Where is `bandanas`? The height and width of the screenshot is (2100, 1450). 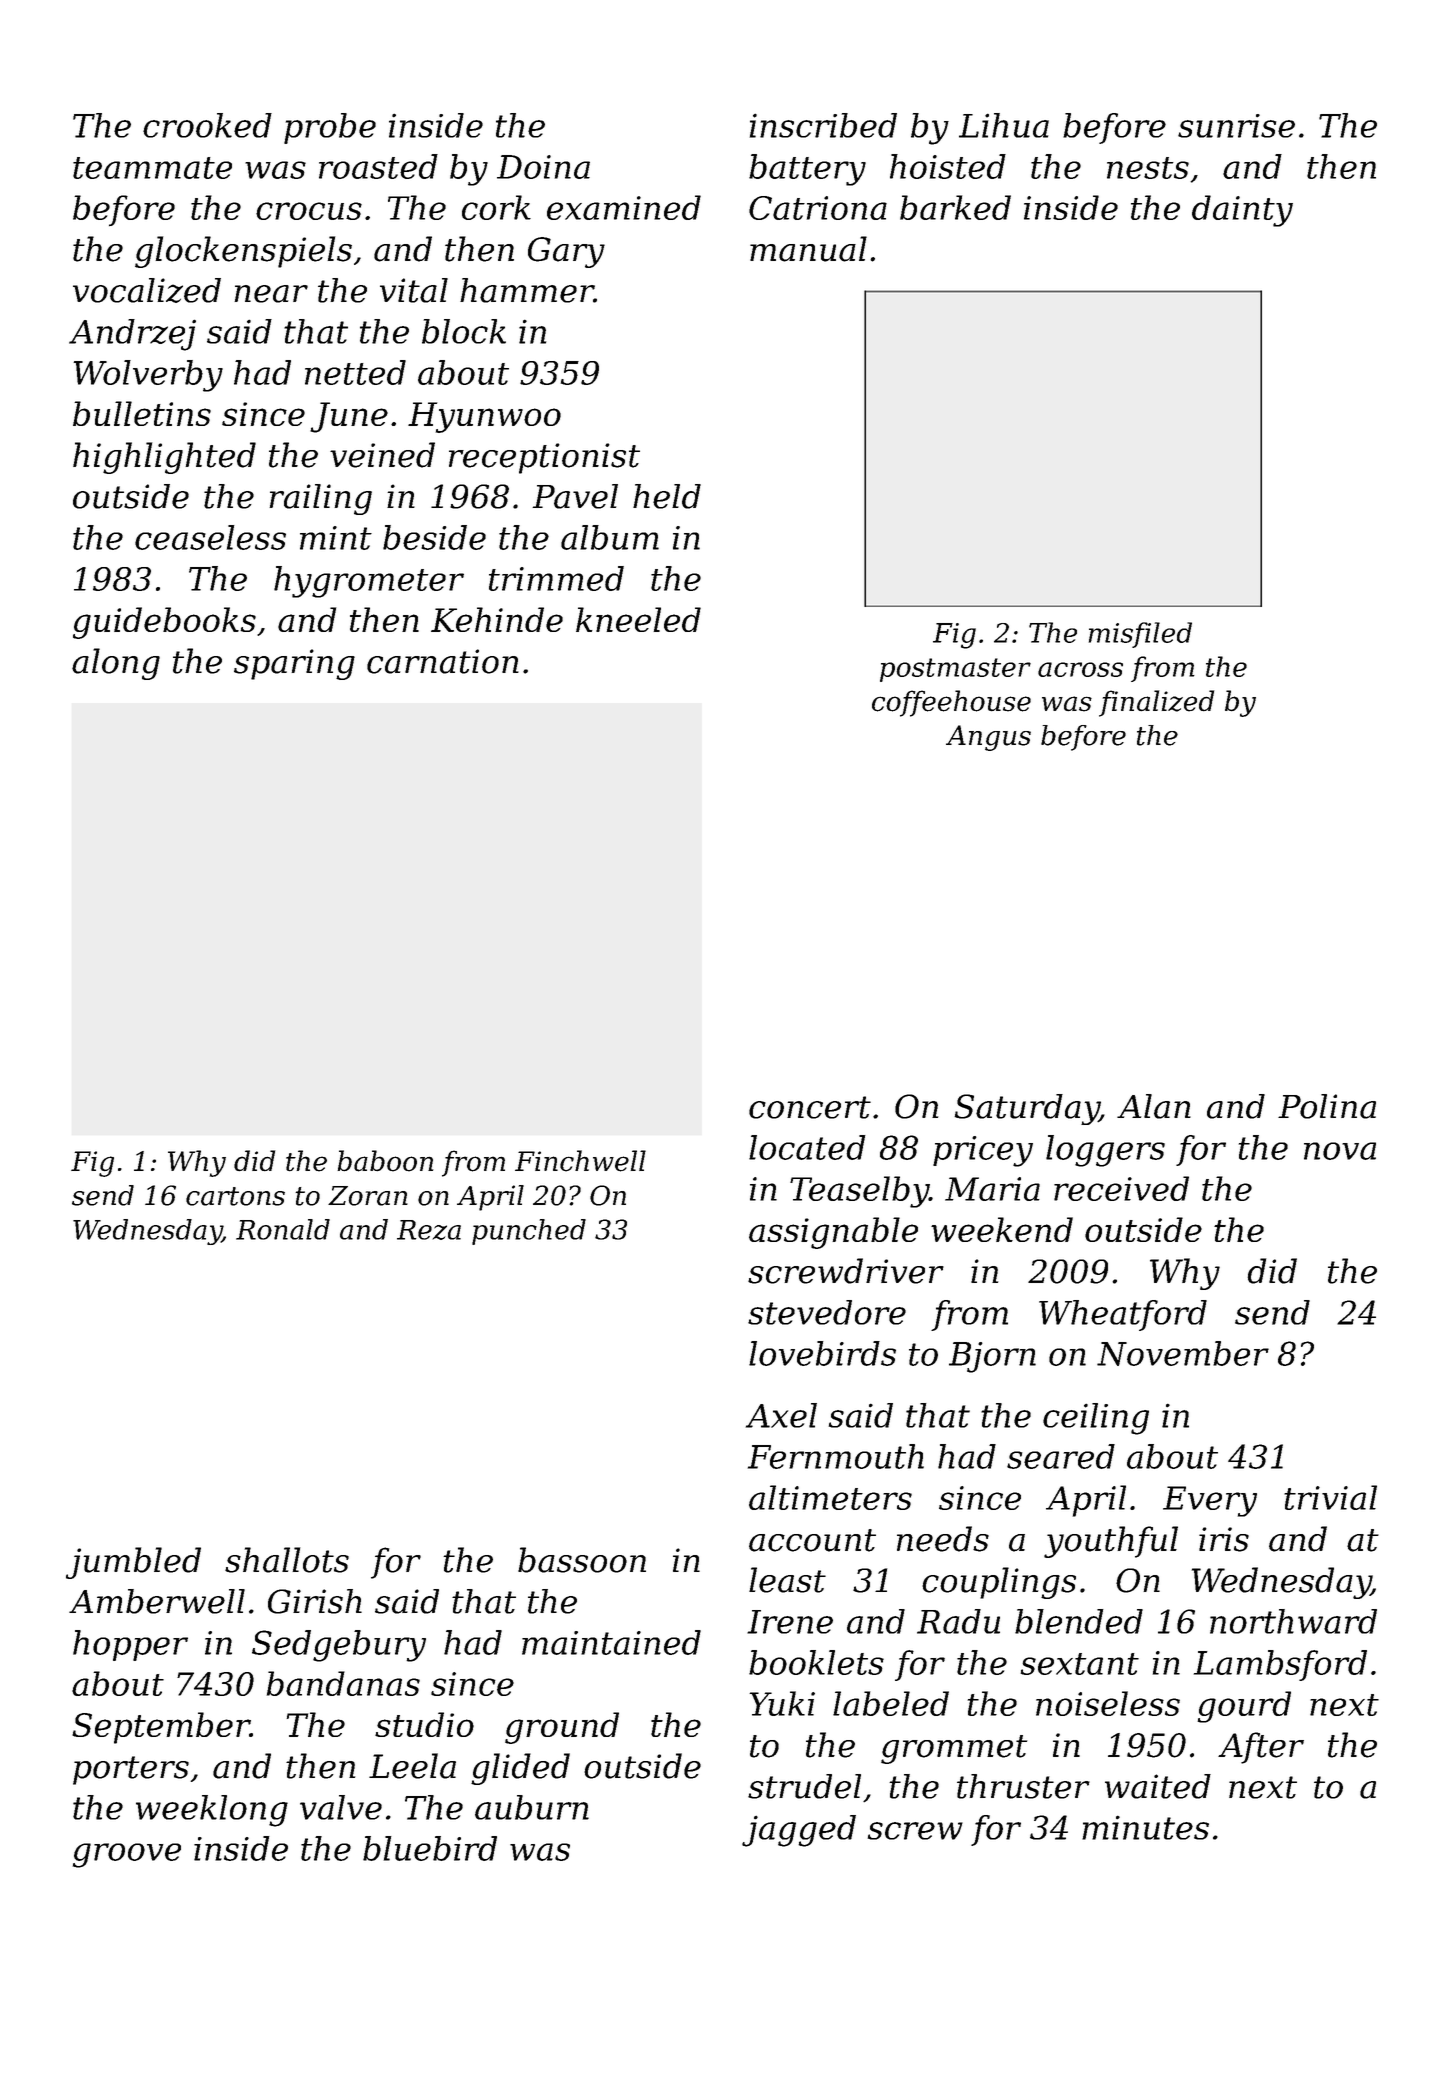
bandanas is located at coordinates (343, 1683).
